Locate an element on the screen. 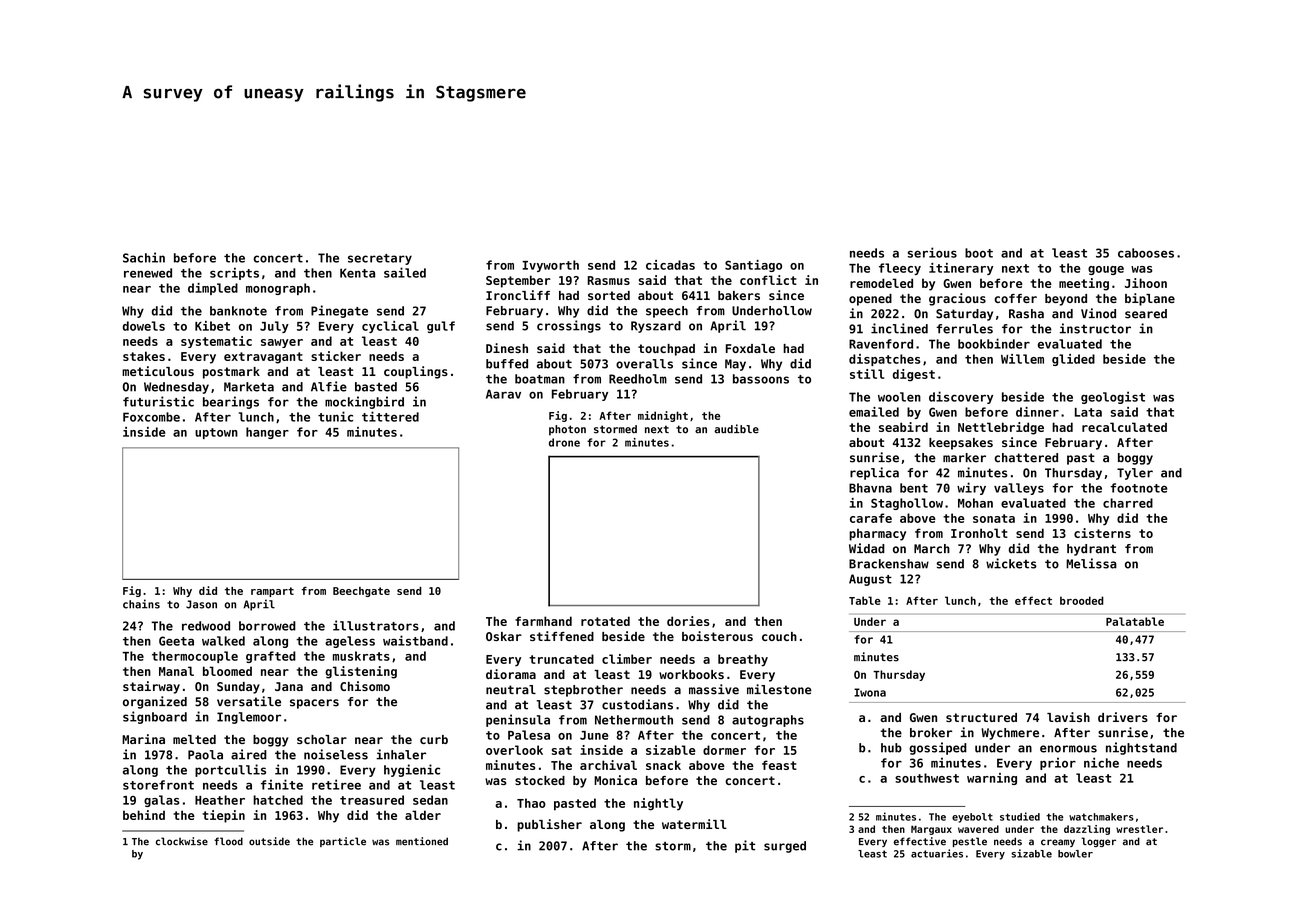 This screenshot has width=1308, height=924. mentioned is located at coordinates (422, 841).
